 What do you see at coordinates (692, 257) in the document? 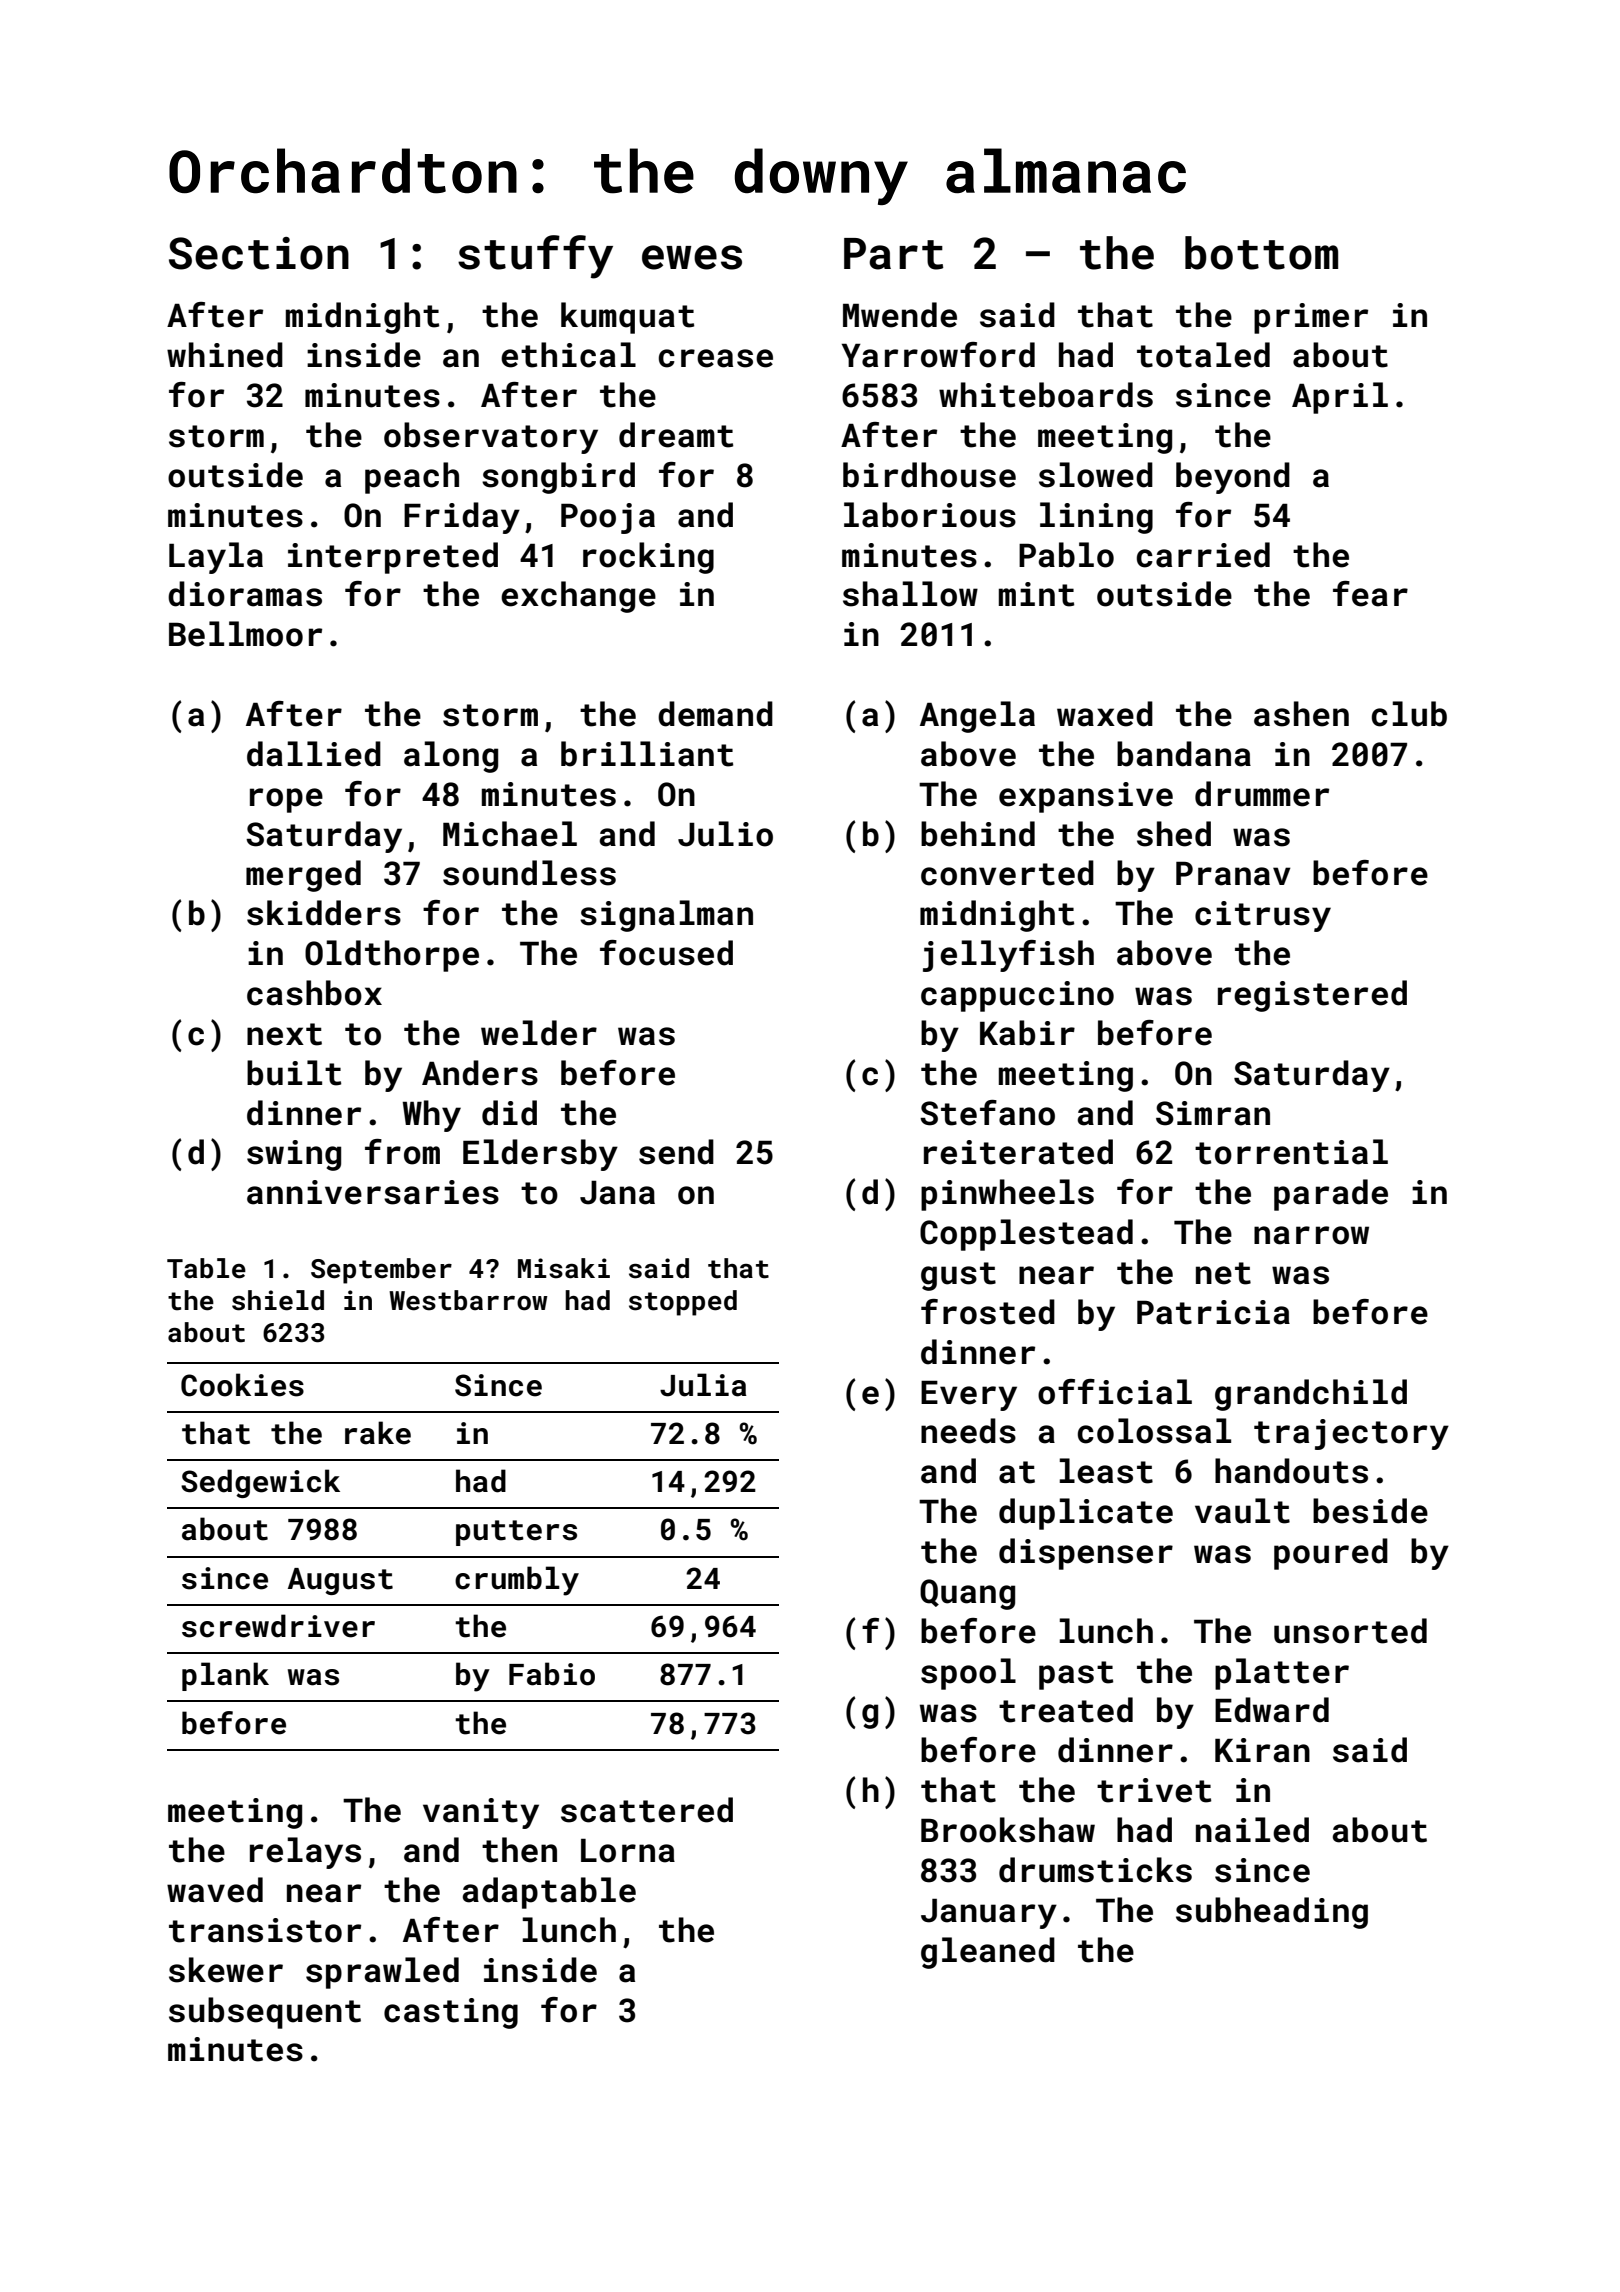
I see `ewes` at bounding box center [692, 257].
